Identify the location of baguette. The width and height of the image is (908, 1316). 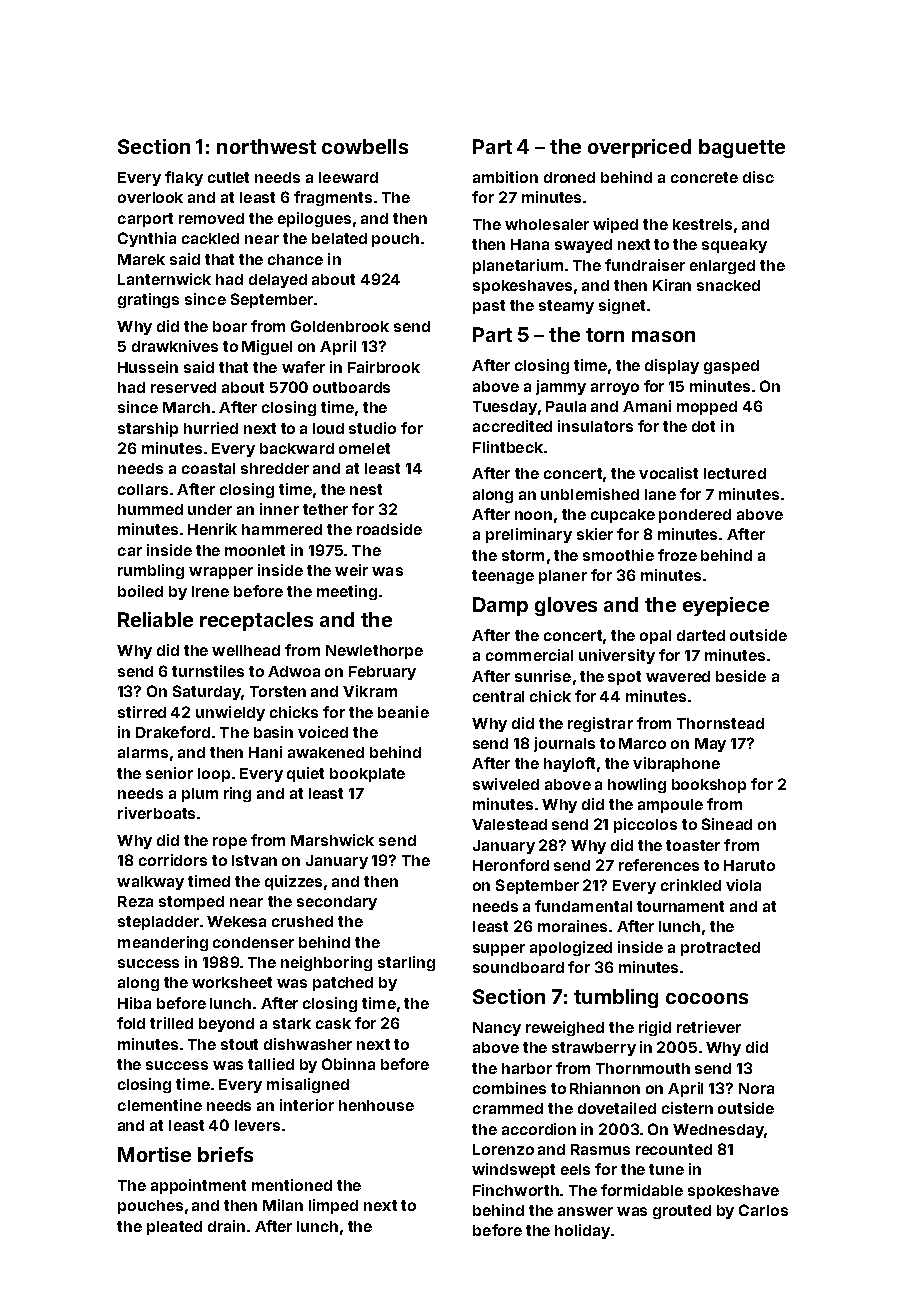
(742, 148).
